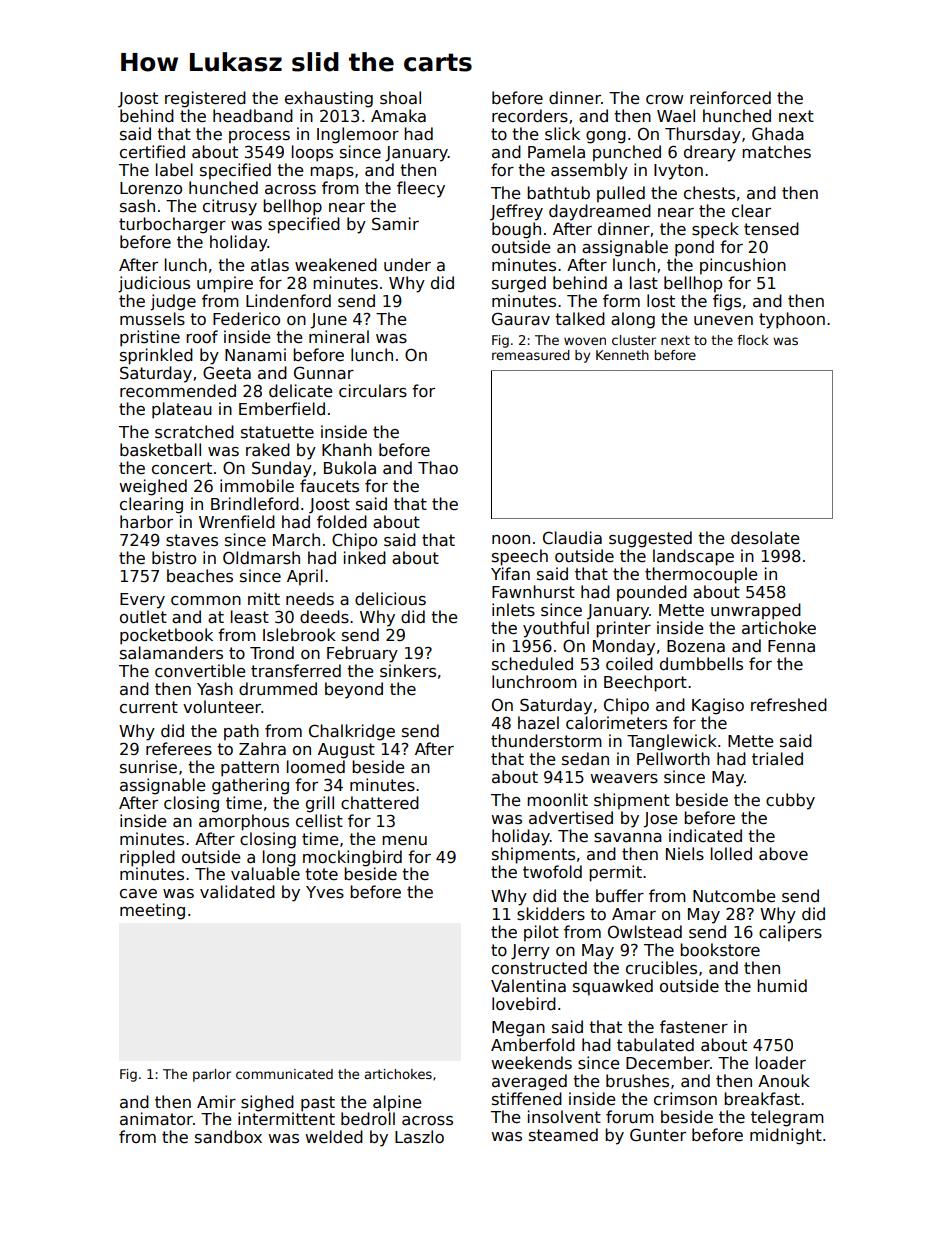 The width and height of the screenshot is (952, 1233). Describe the element at coordinates (404, 840) in the screenshot. I see `menu` at that location.
